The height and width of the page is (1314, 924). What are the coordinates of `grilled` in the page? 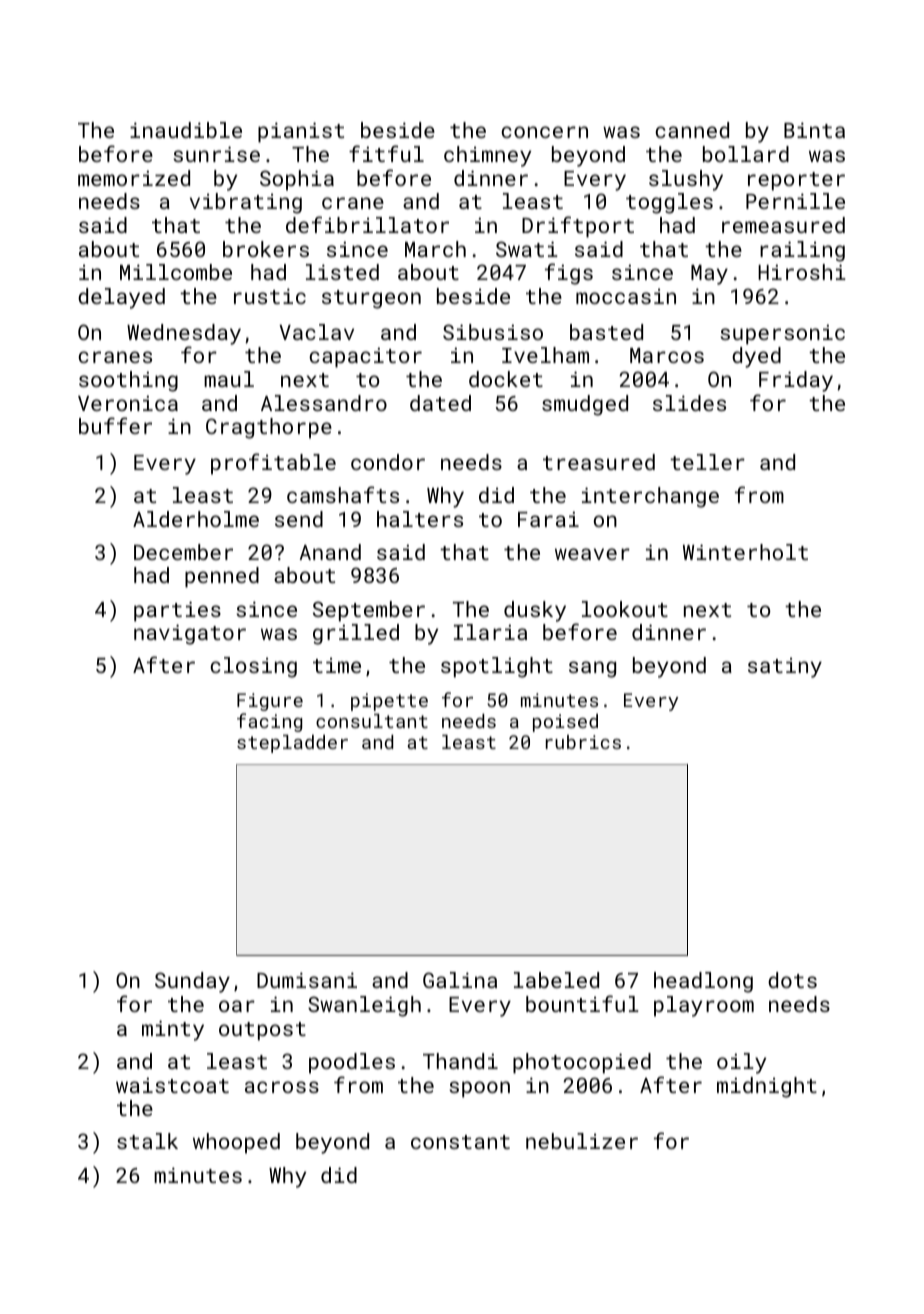 It's located at (356, 634).
